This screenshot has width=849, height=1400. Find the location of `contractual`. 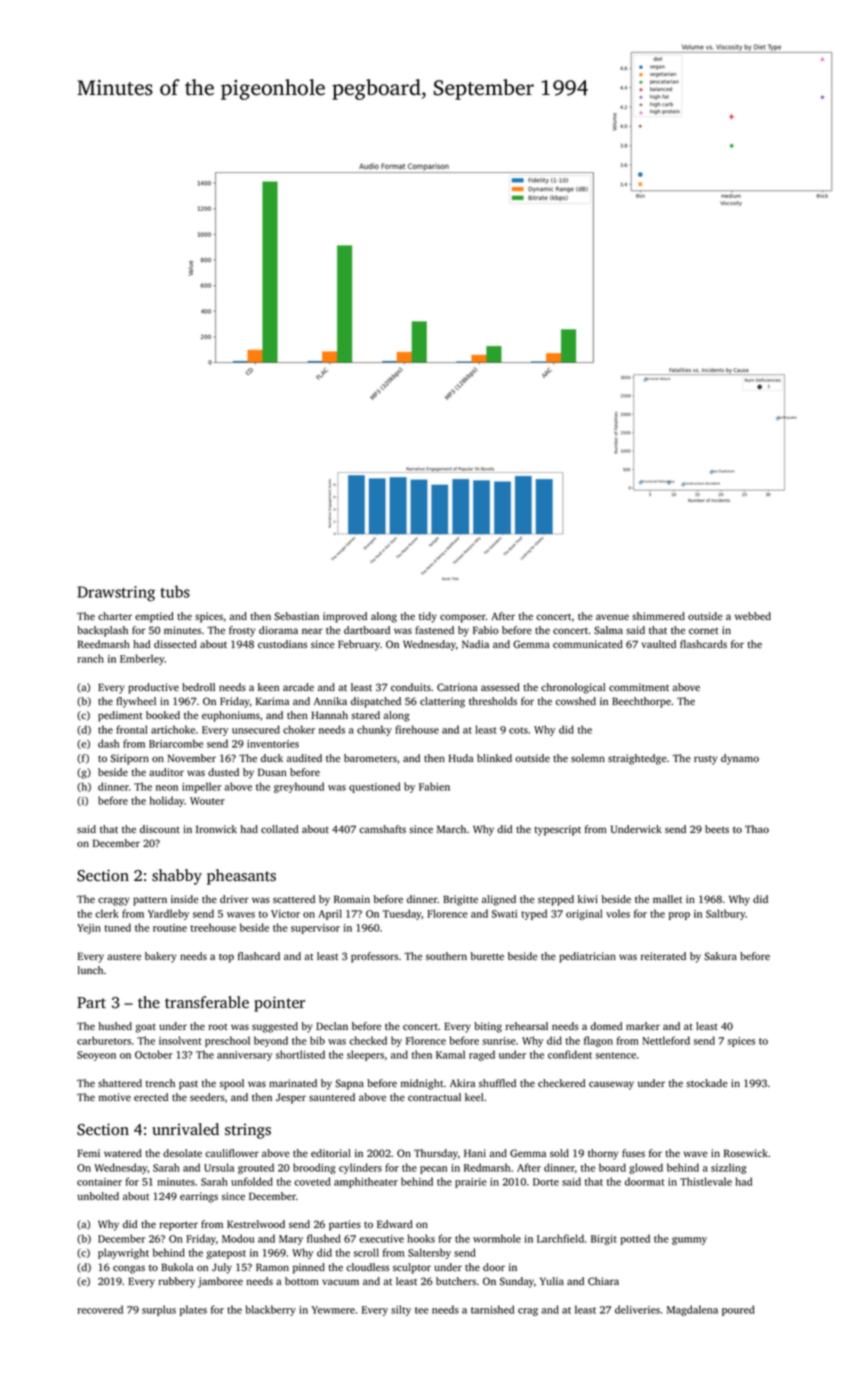

contractual is located at coordinates (434, 1097).
